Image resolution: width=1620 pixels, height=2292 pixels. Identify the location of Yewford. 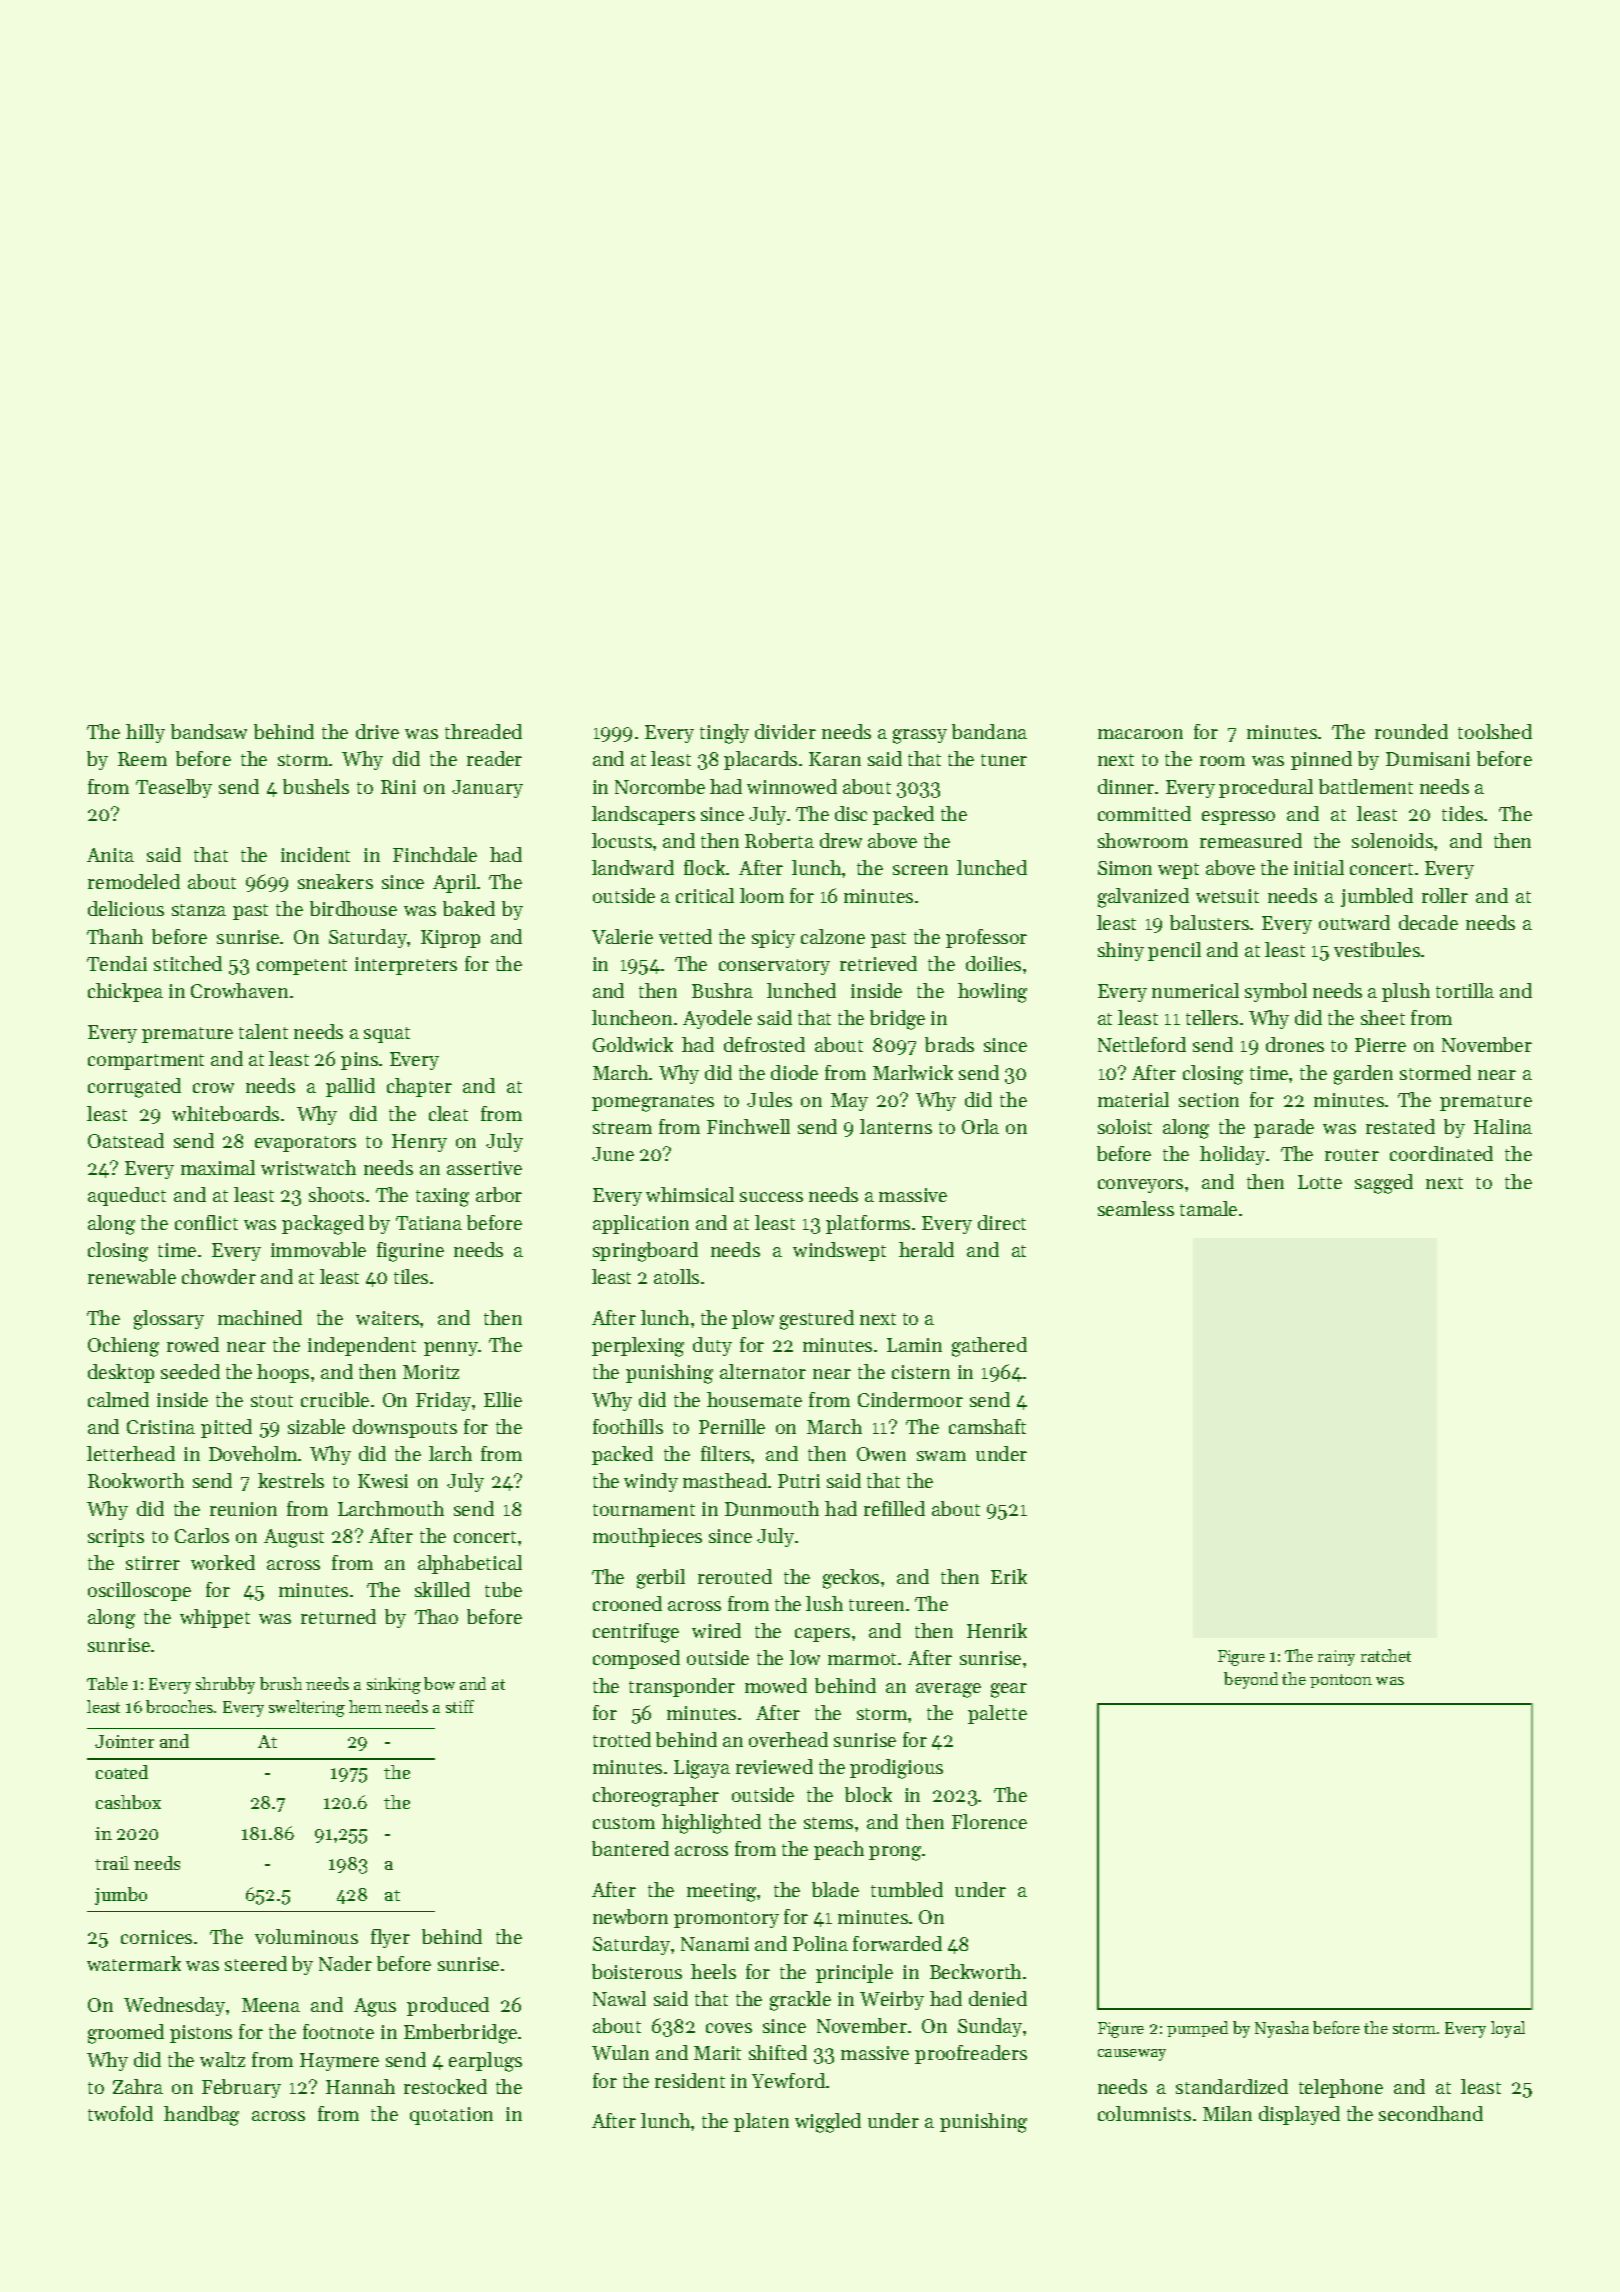
(788, 2080).
